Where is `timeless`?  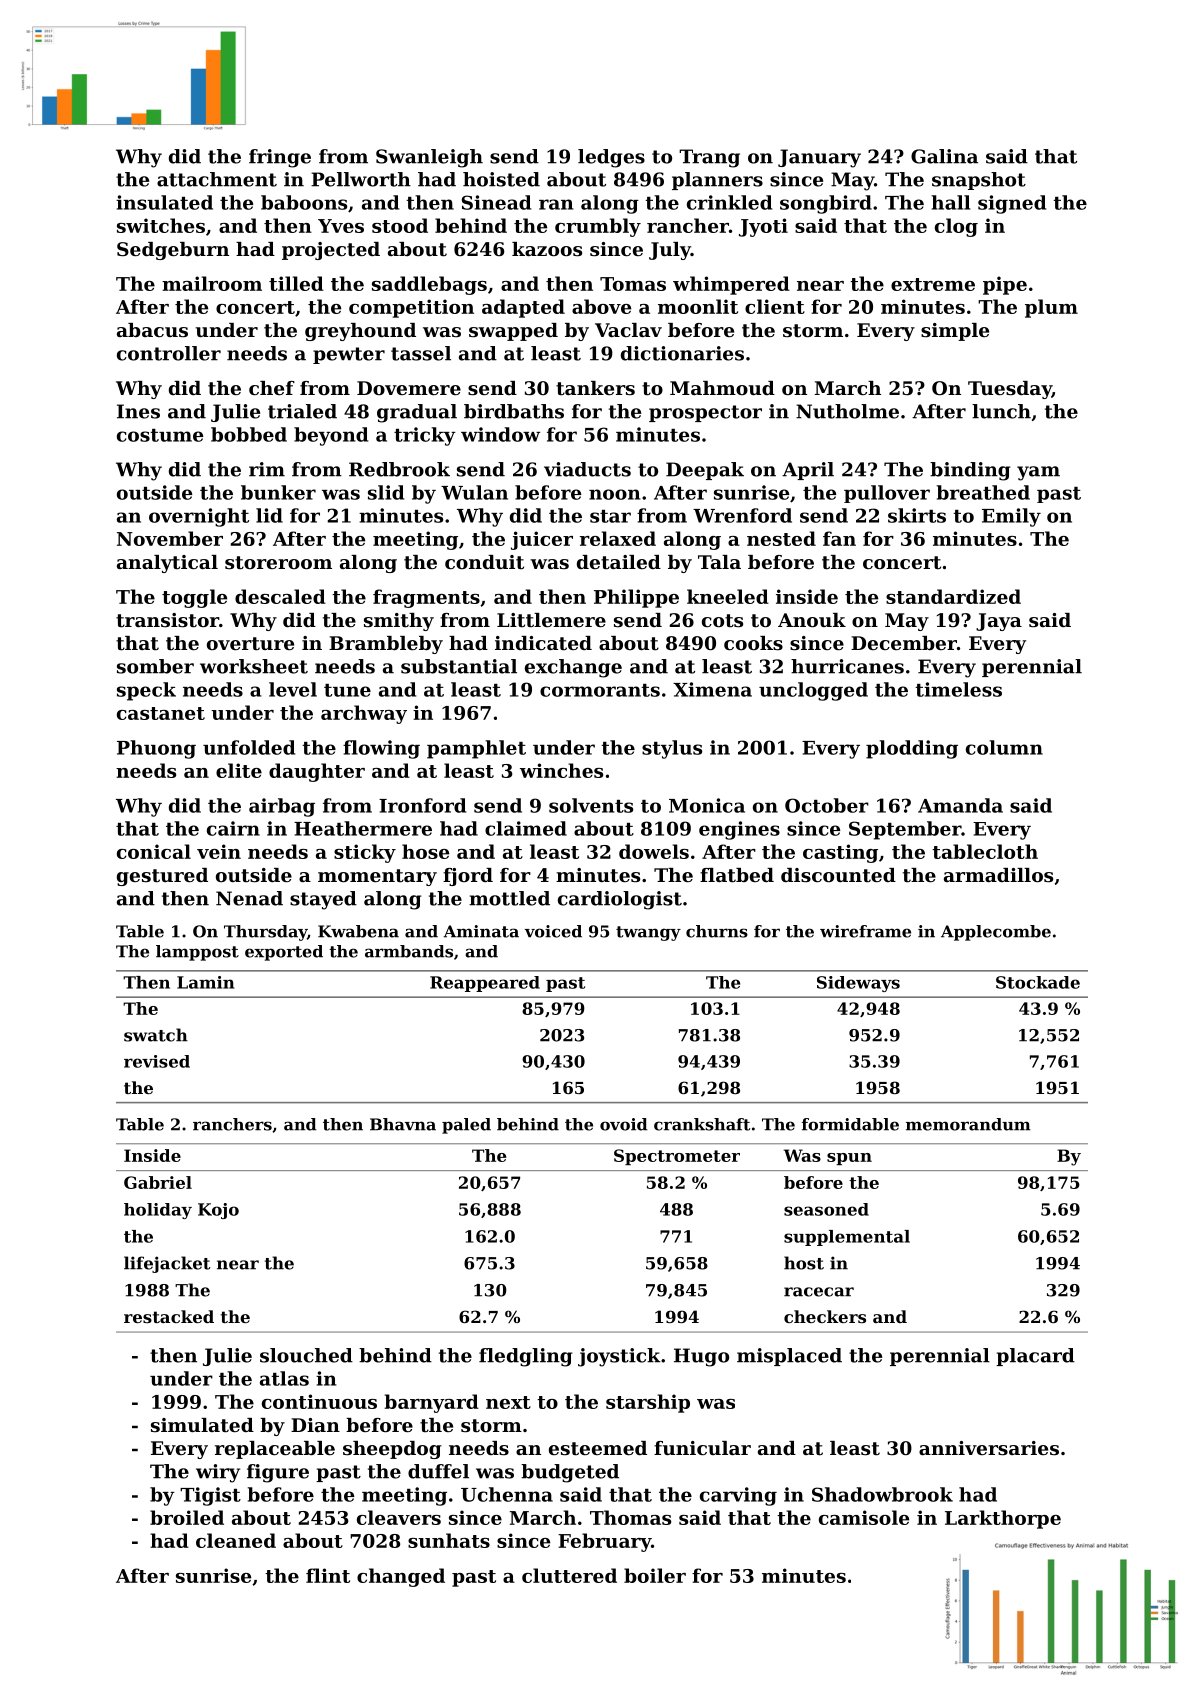
timeless is located at coordinates (958, 689).
